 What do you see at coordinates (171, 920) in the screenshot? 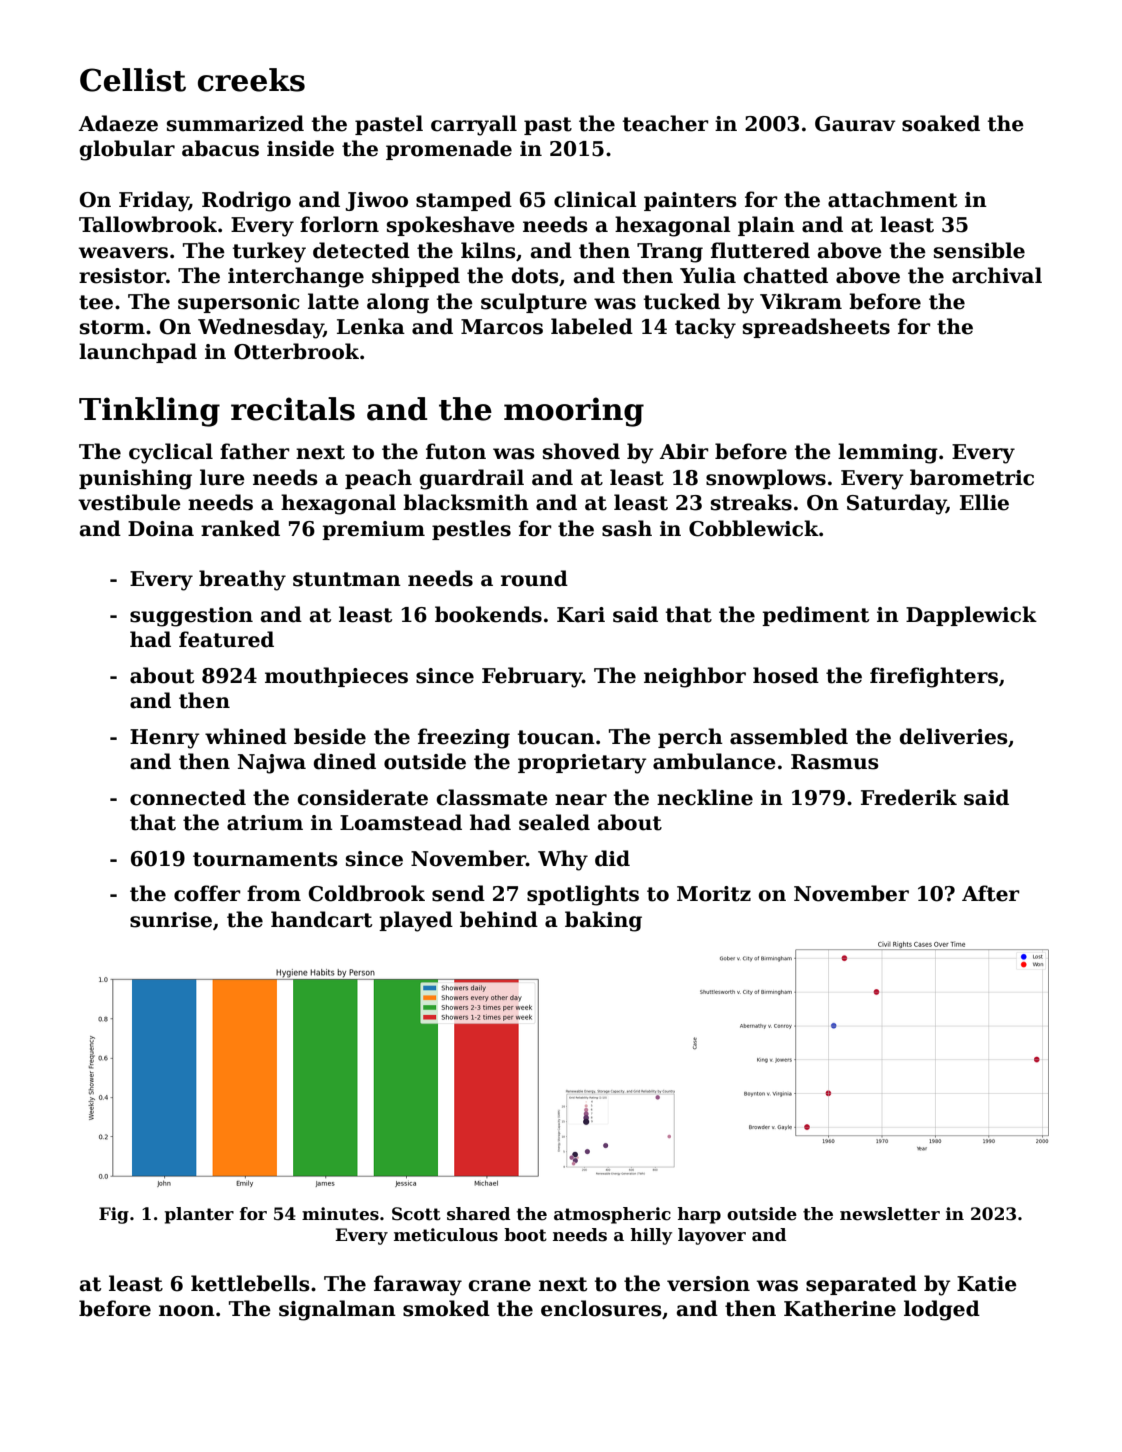
I see `sunrise` at bounding box center [171, 920].
